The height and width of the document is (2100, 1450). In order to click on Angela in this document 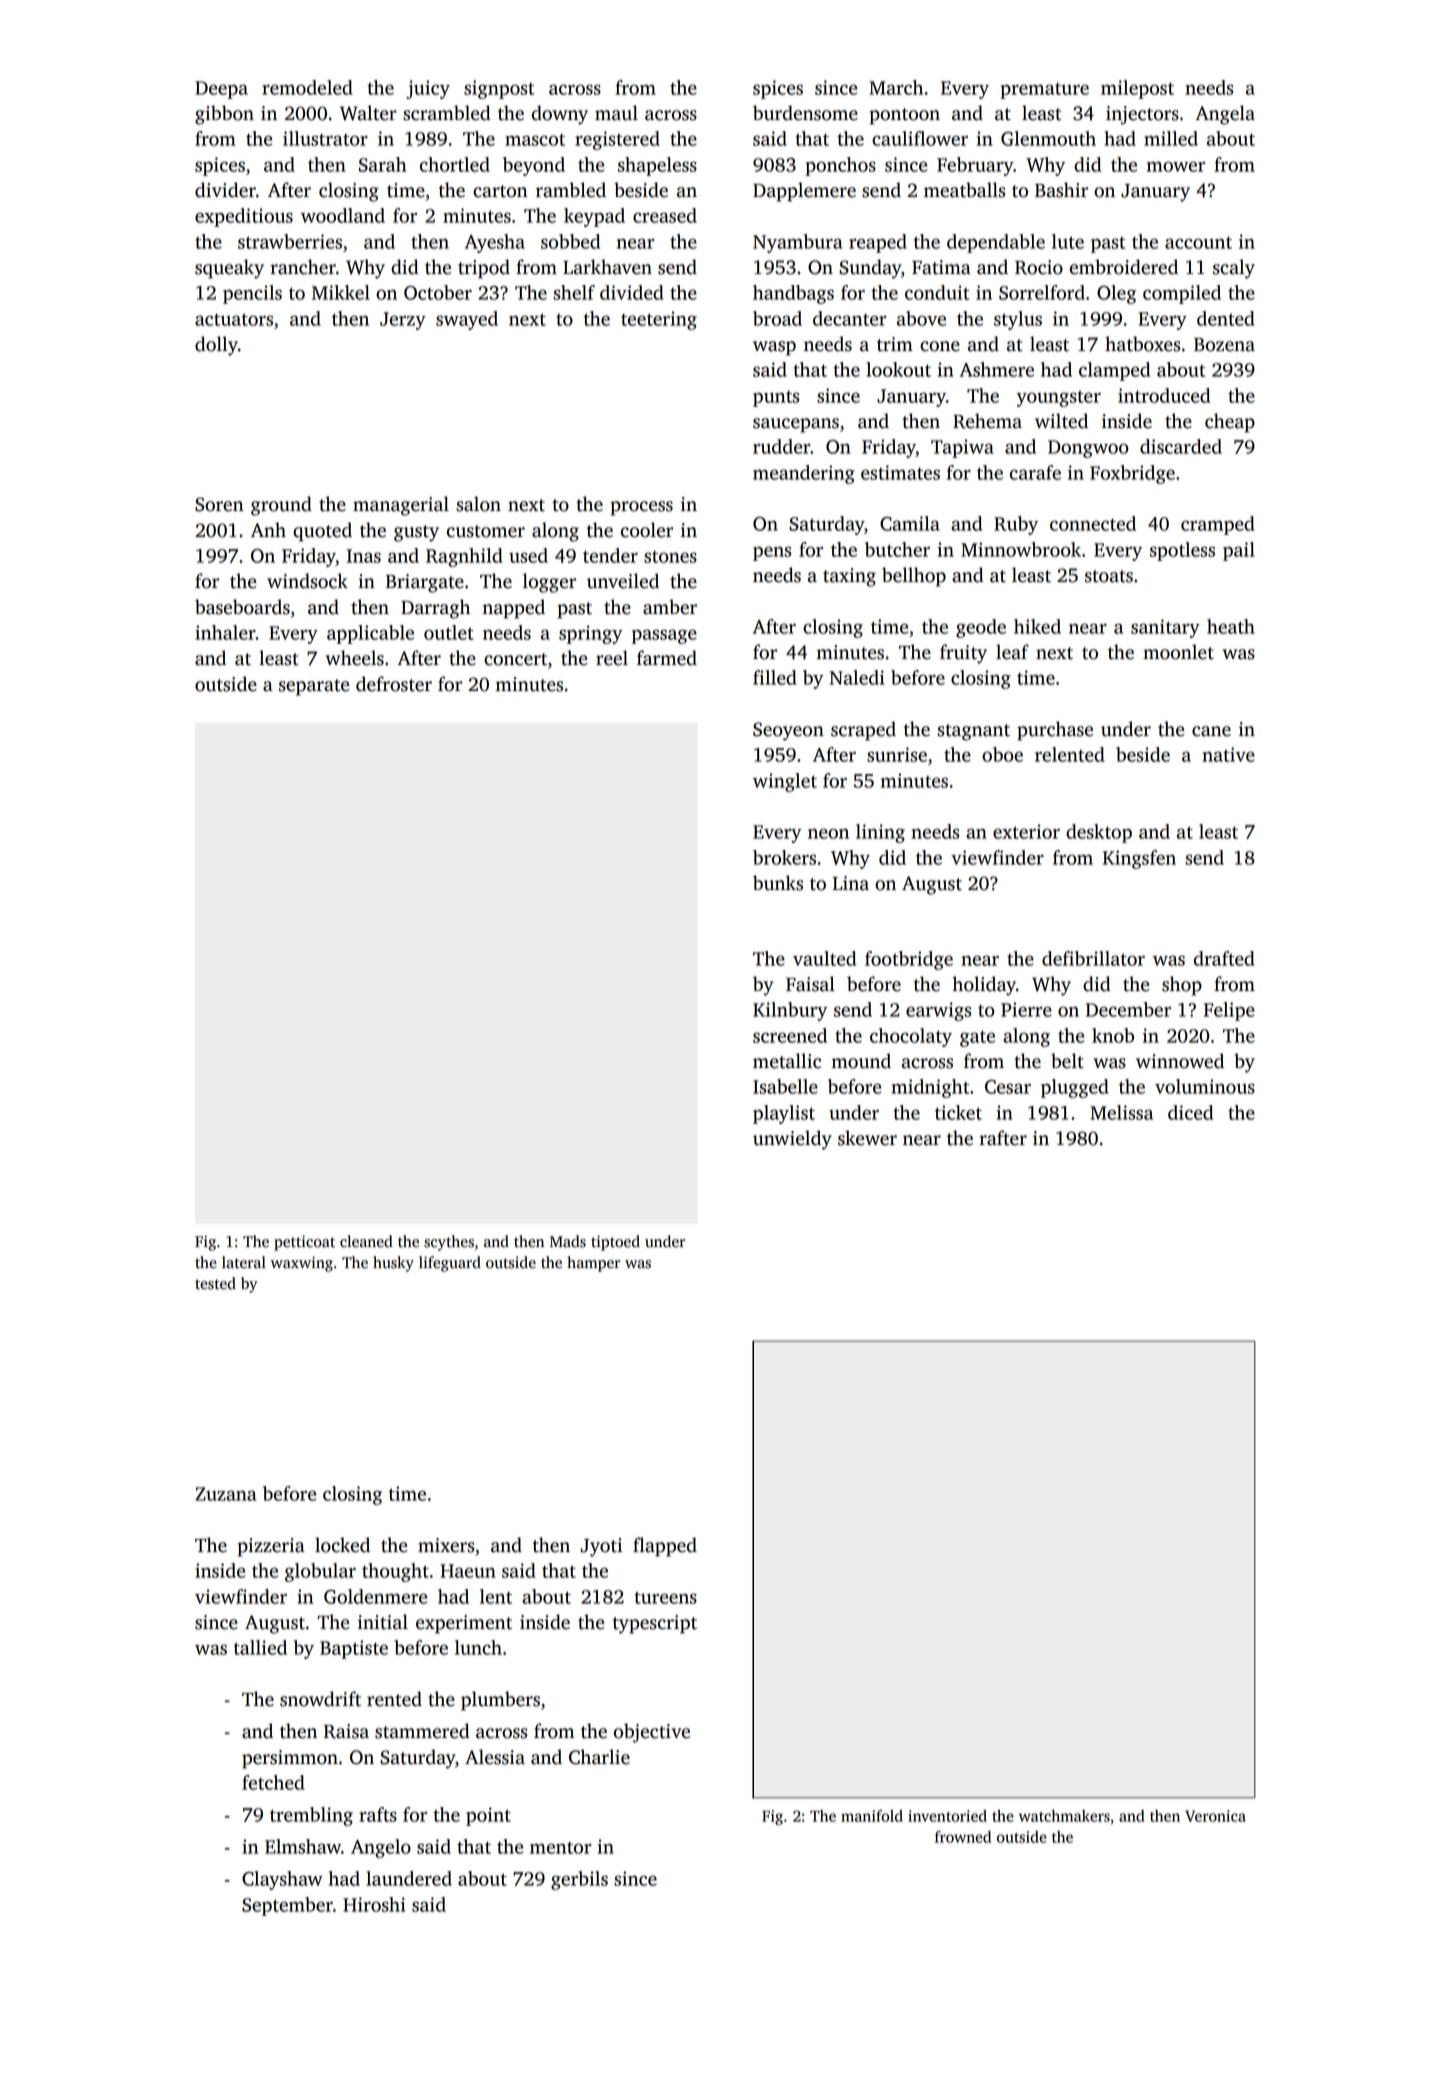, I will do `click(1225, 115)`.
